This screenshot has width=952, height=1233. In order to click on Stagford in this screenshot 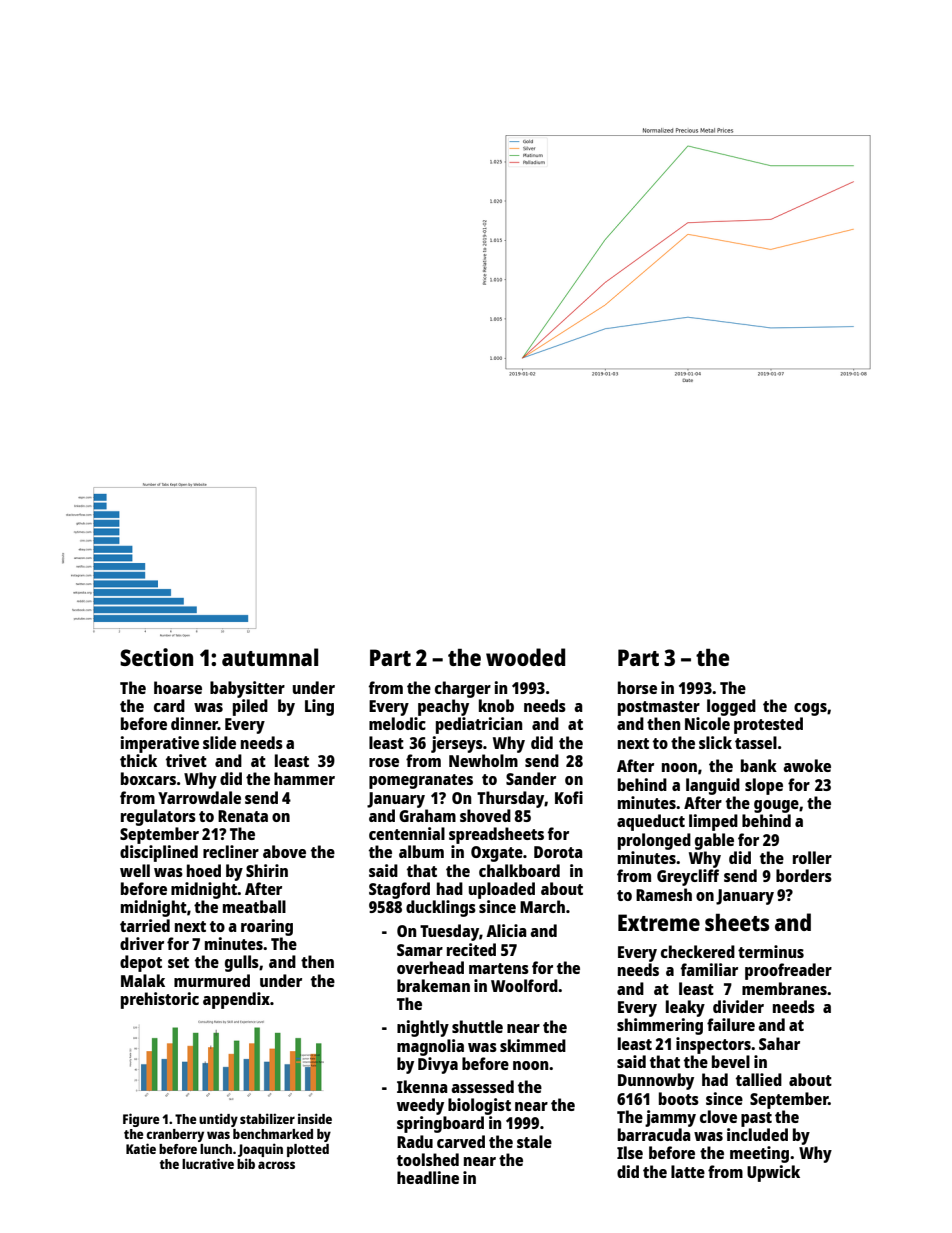, I will do `click(399, 890)`.
